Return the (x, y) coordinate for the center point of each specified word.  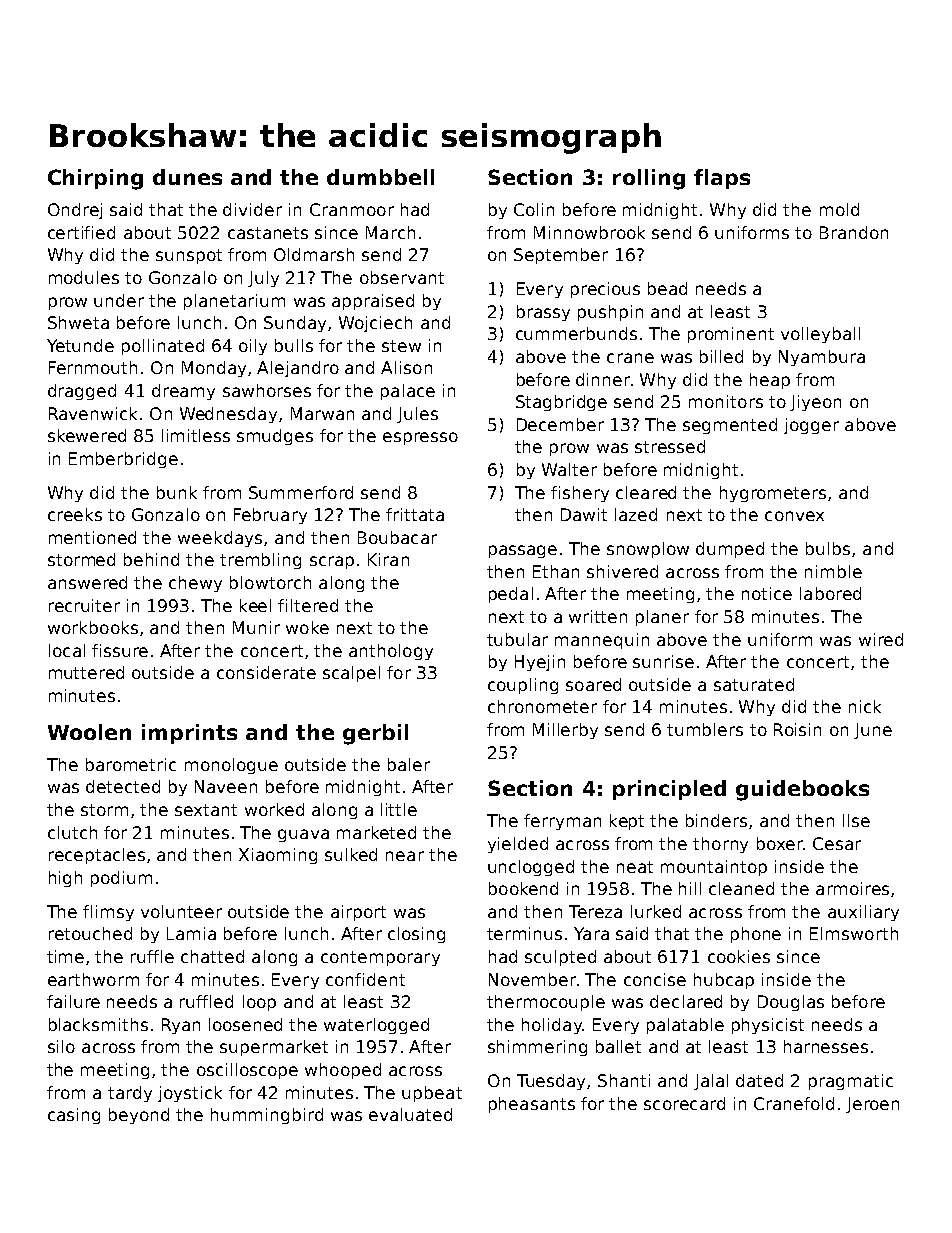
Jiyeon (815, 403)
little (399, 809)
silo (61, 1046)
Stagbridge (561, 403)
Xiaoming (278, 856)
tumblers (705, 729)
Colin (534, 209)
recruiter (84, 605)
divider (252, 209)
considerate (266, 672)
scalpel (351, 674)
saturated (754, 684)
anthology (391, 652)
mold (839, 209)
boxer (780, 843)
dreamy (183, 392)
